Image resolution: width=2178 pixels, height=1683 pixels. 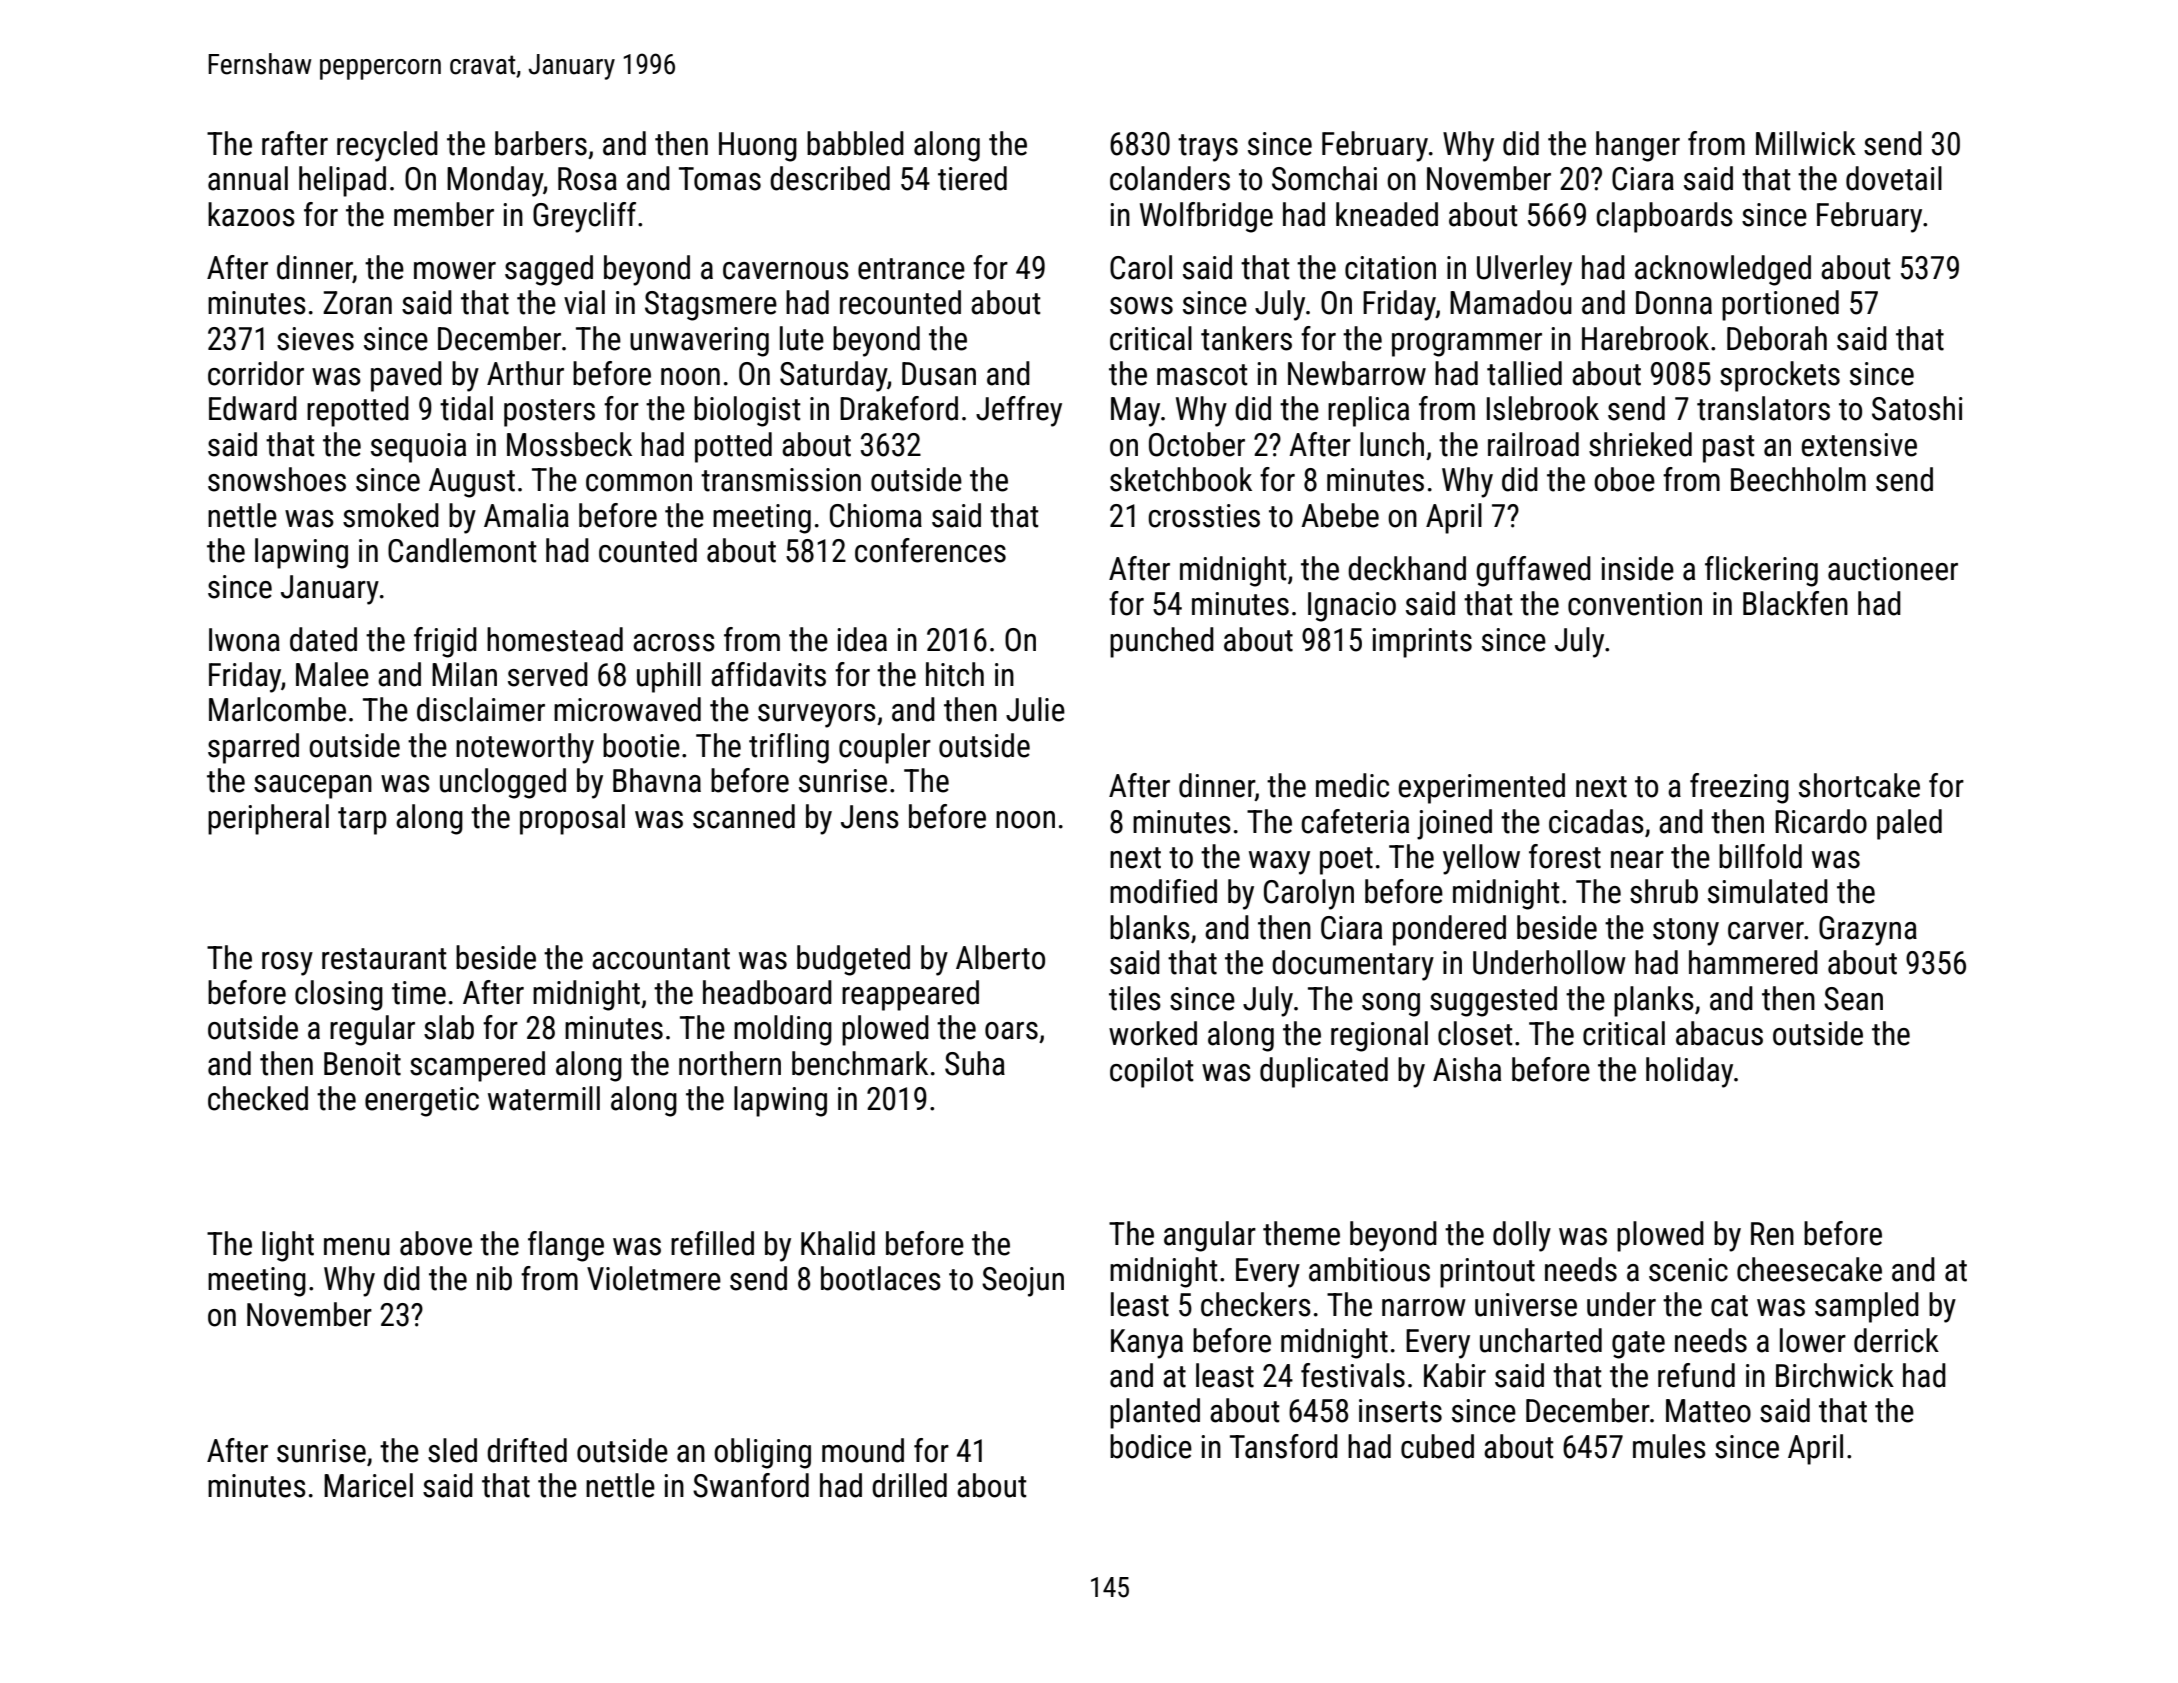 I want to click on lute, so click(x=802, y=338).
